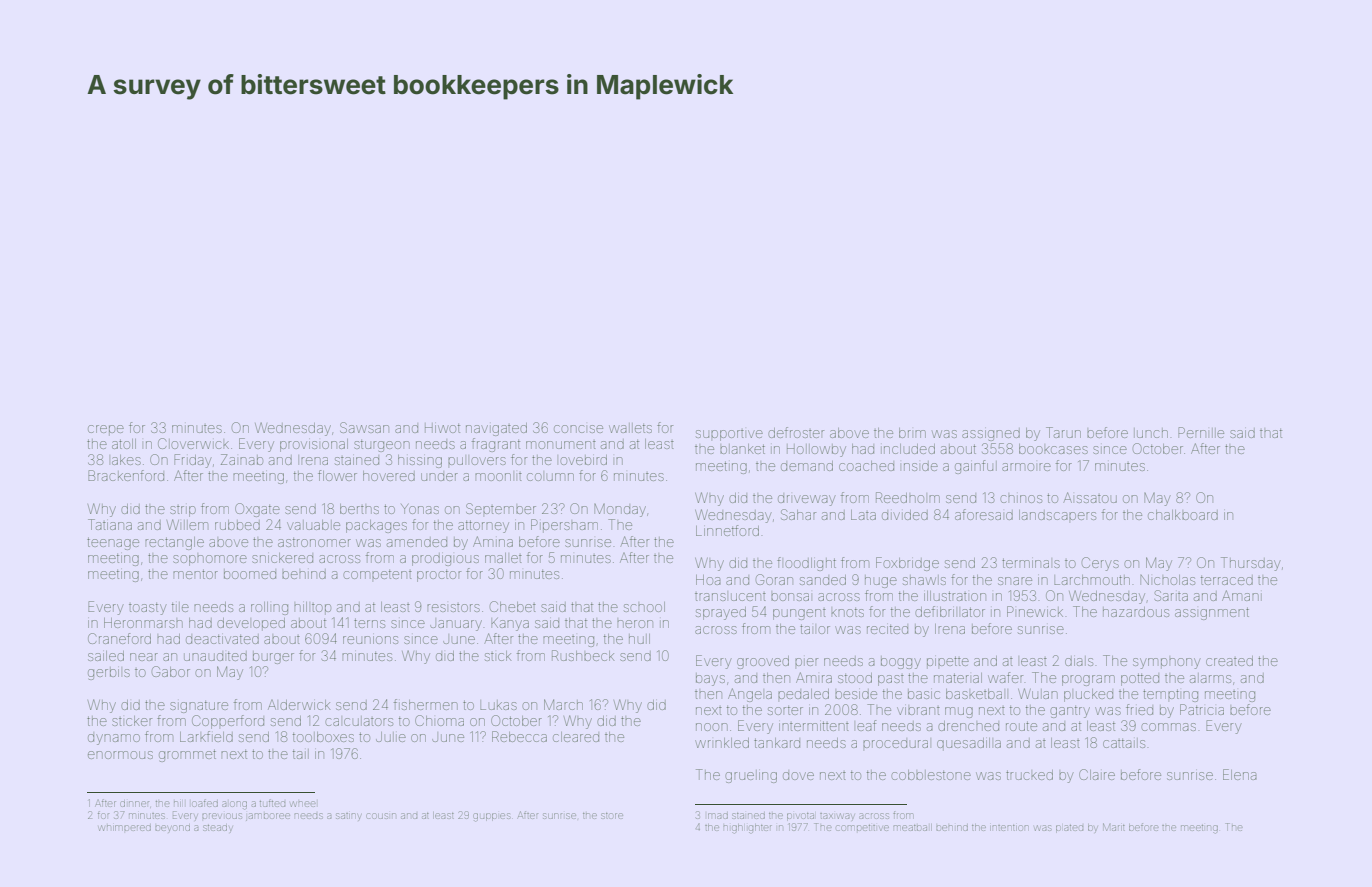 The height and width of the screenshot is (887, 1372). What do you see at coordinates (1210, 678) in the screenshot?
I see `alarms` at bounding box center [1210, 678].
